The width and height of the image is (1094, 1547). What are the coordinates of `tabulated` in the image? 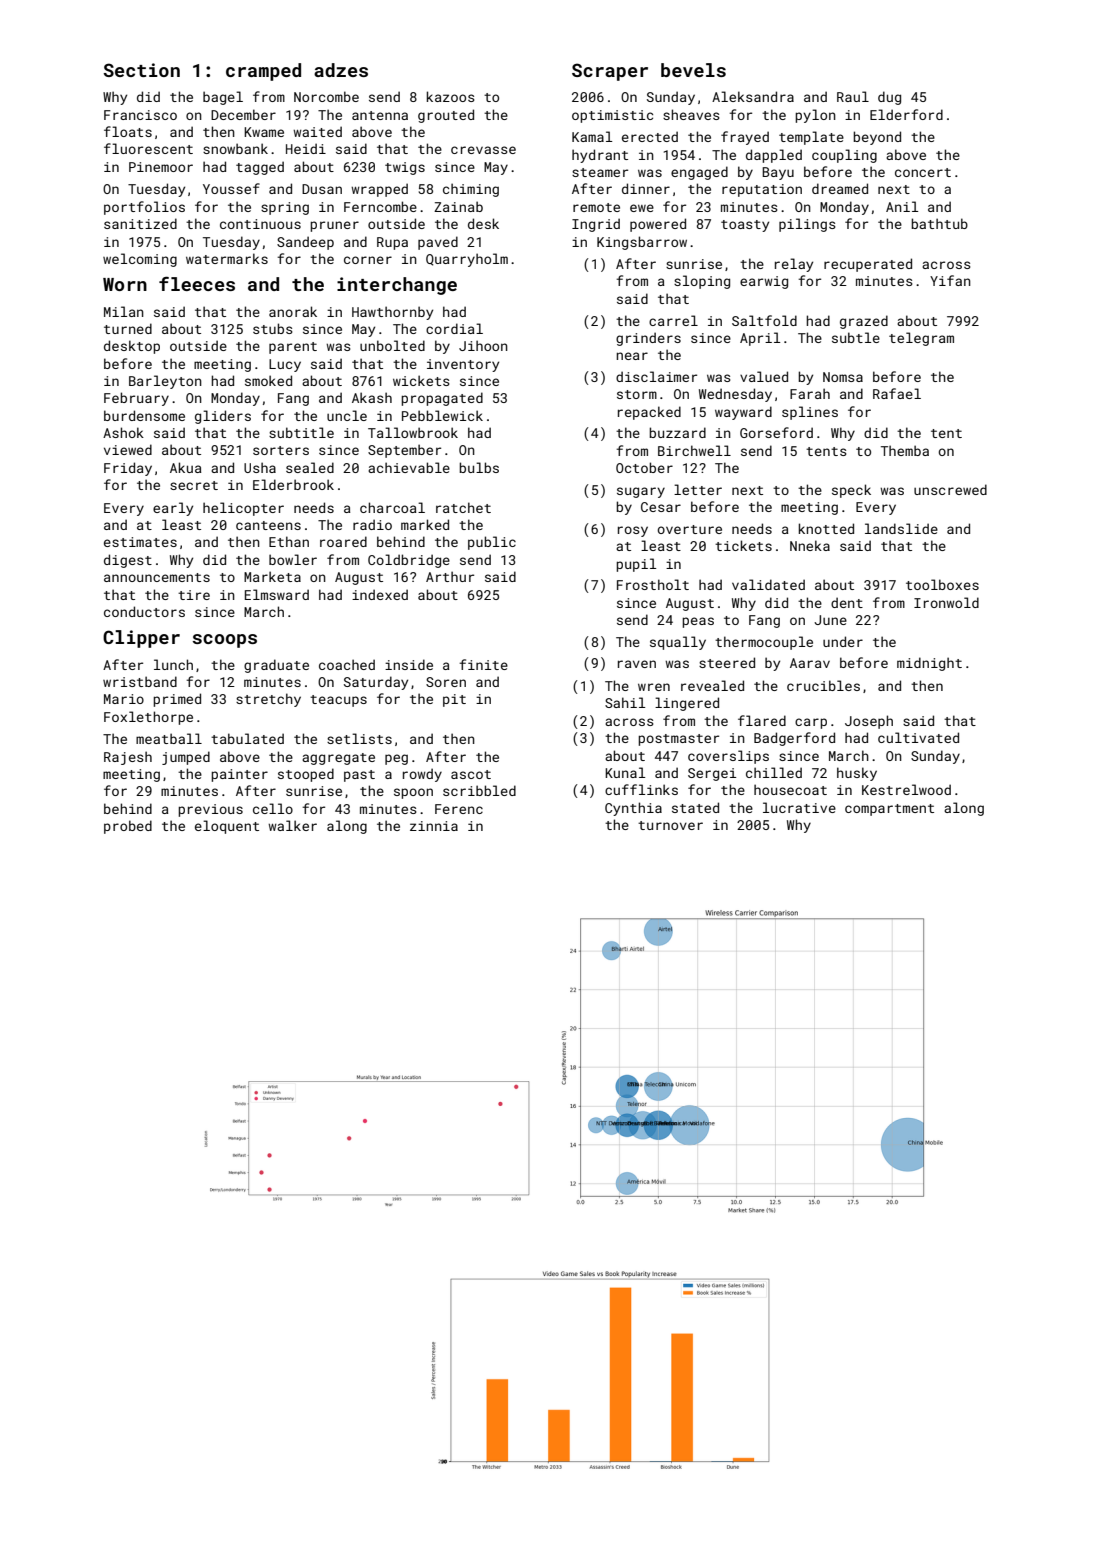 It's located at (247, 738).
